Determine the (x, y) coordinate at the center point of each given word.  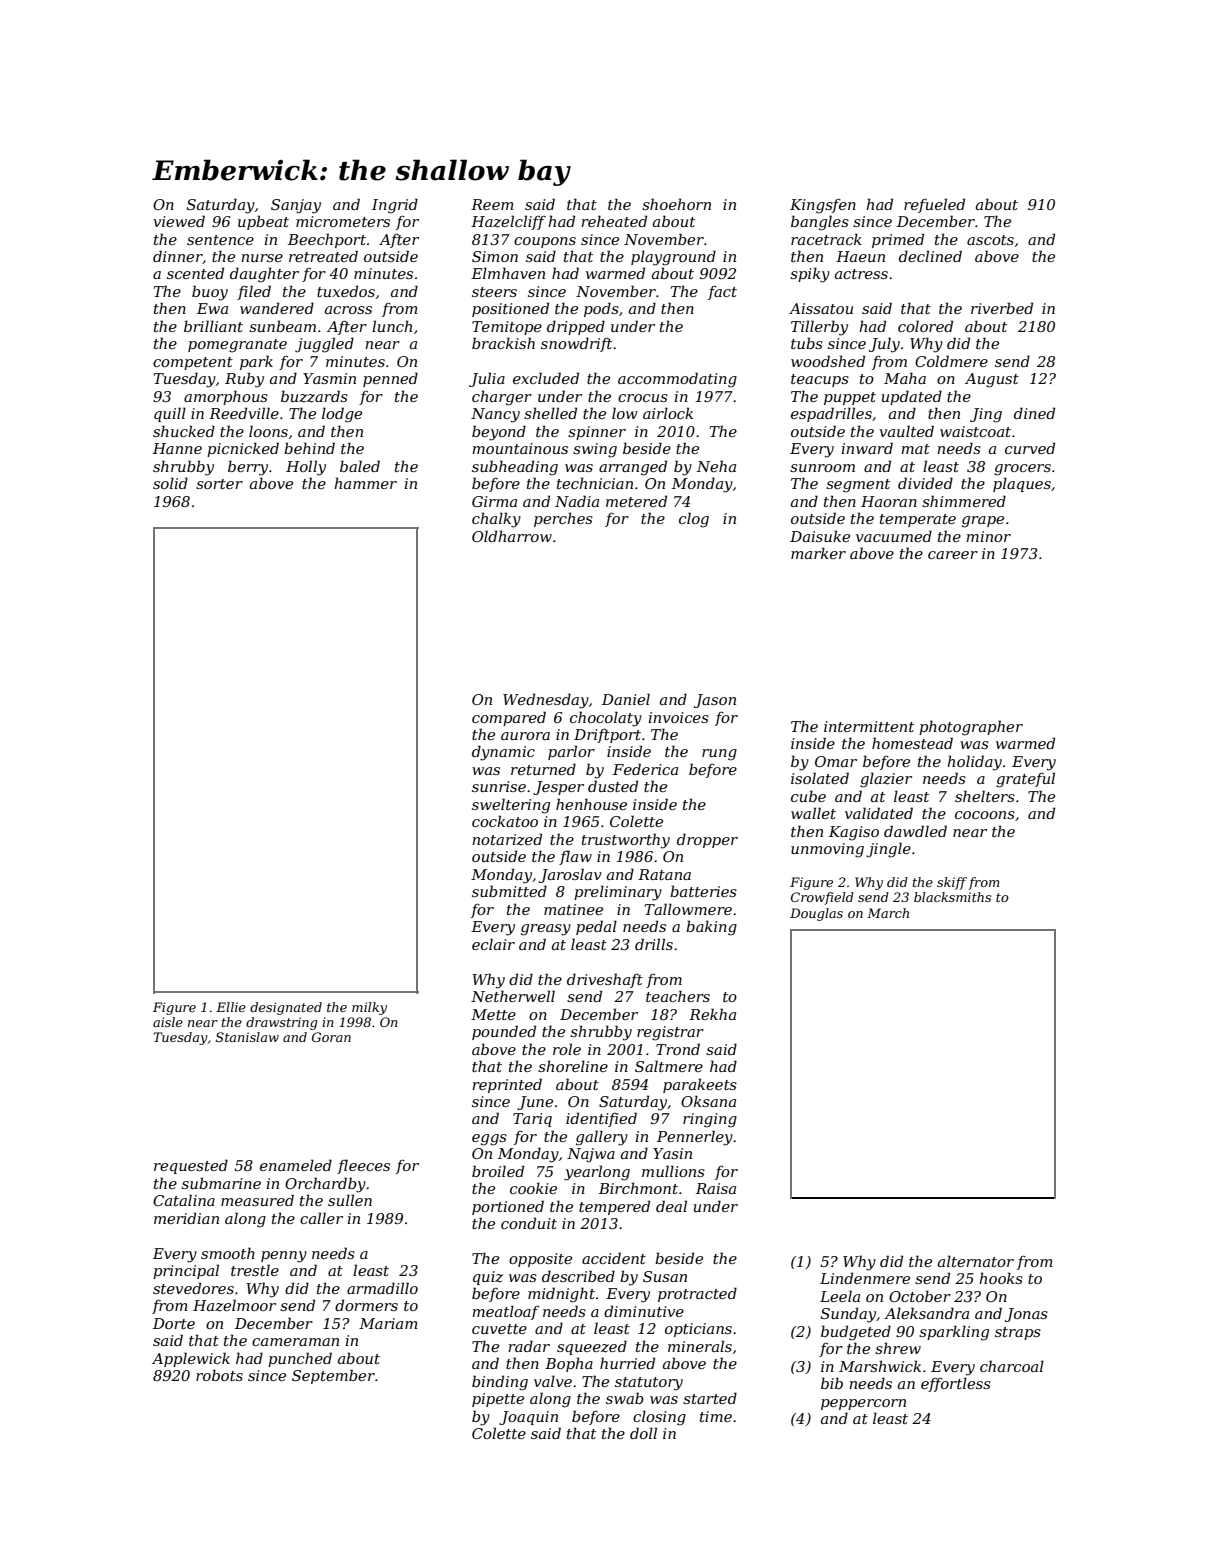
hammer (365, 483)
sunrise (499, 786)
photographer (971, 728)
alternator (976, 1261)
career (953, 555)
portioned (508, 1207)
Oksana (708, 1101)
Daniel (626, 699)
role (567, 1049)
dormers (366, 1305)
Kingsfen (823, 206)
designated (286, 1008)
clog (694, 520)
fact (722, 293)
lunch (392, 326)
